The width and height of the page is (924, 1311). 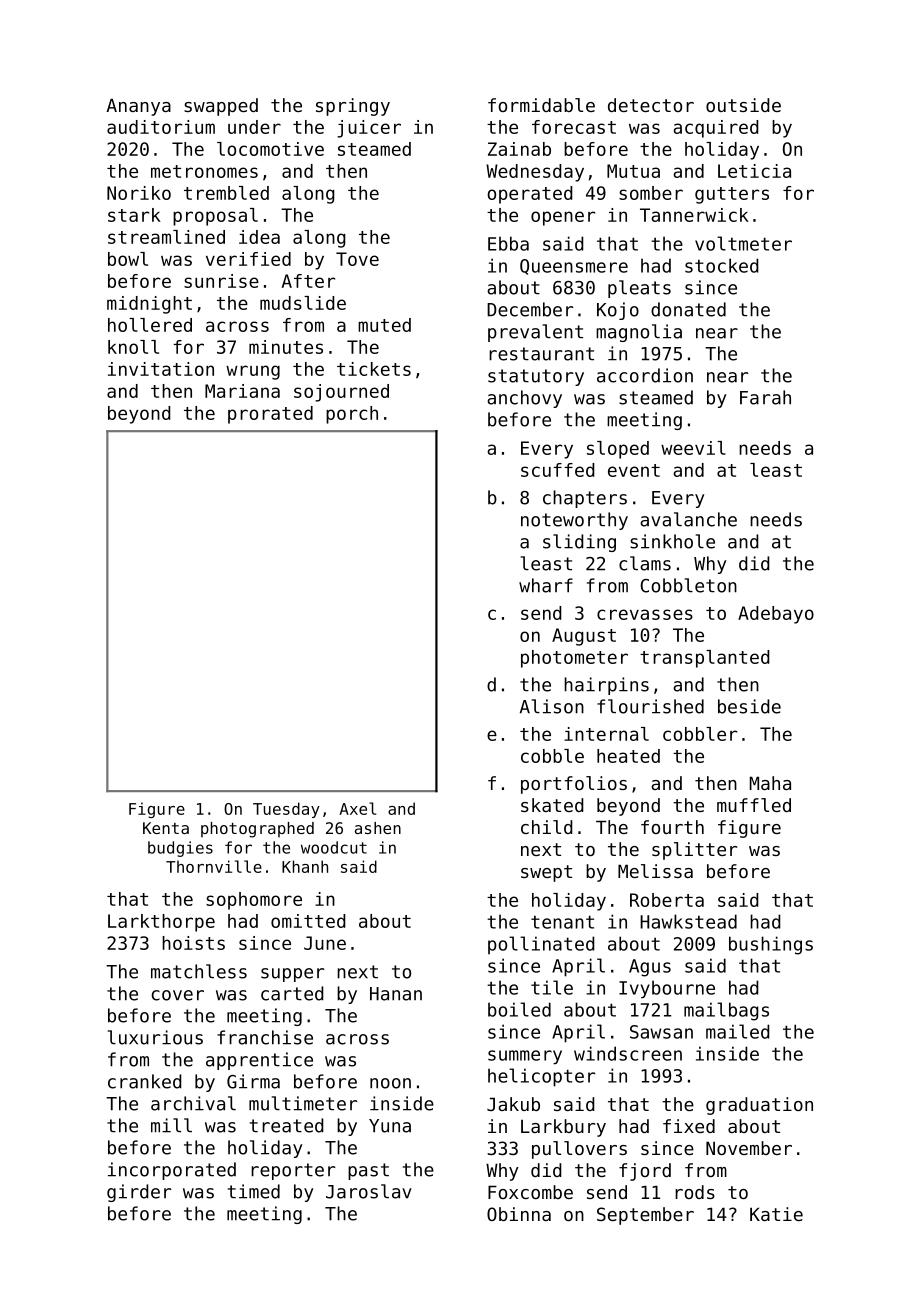 What do you see at coordinates (754, 171) in the page?
I see `Leticia` at bounding box center [754, 171].
